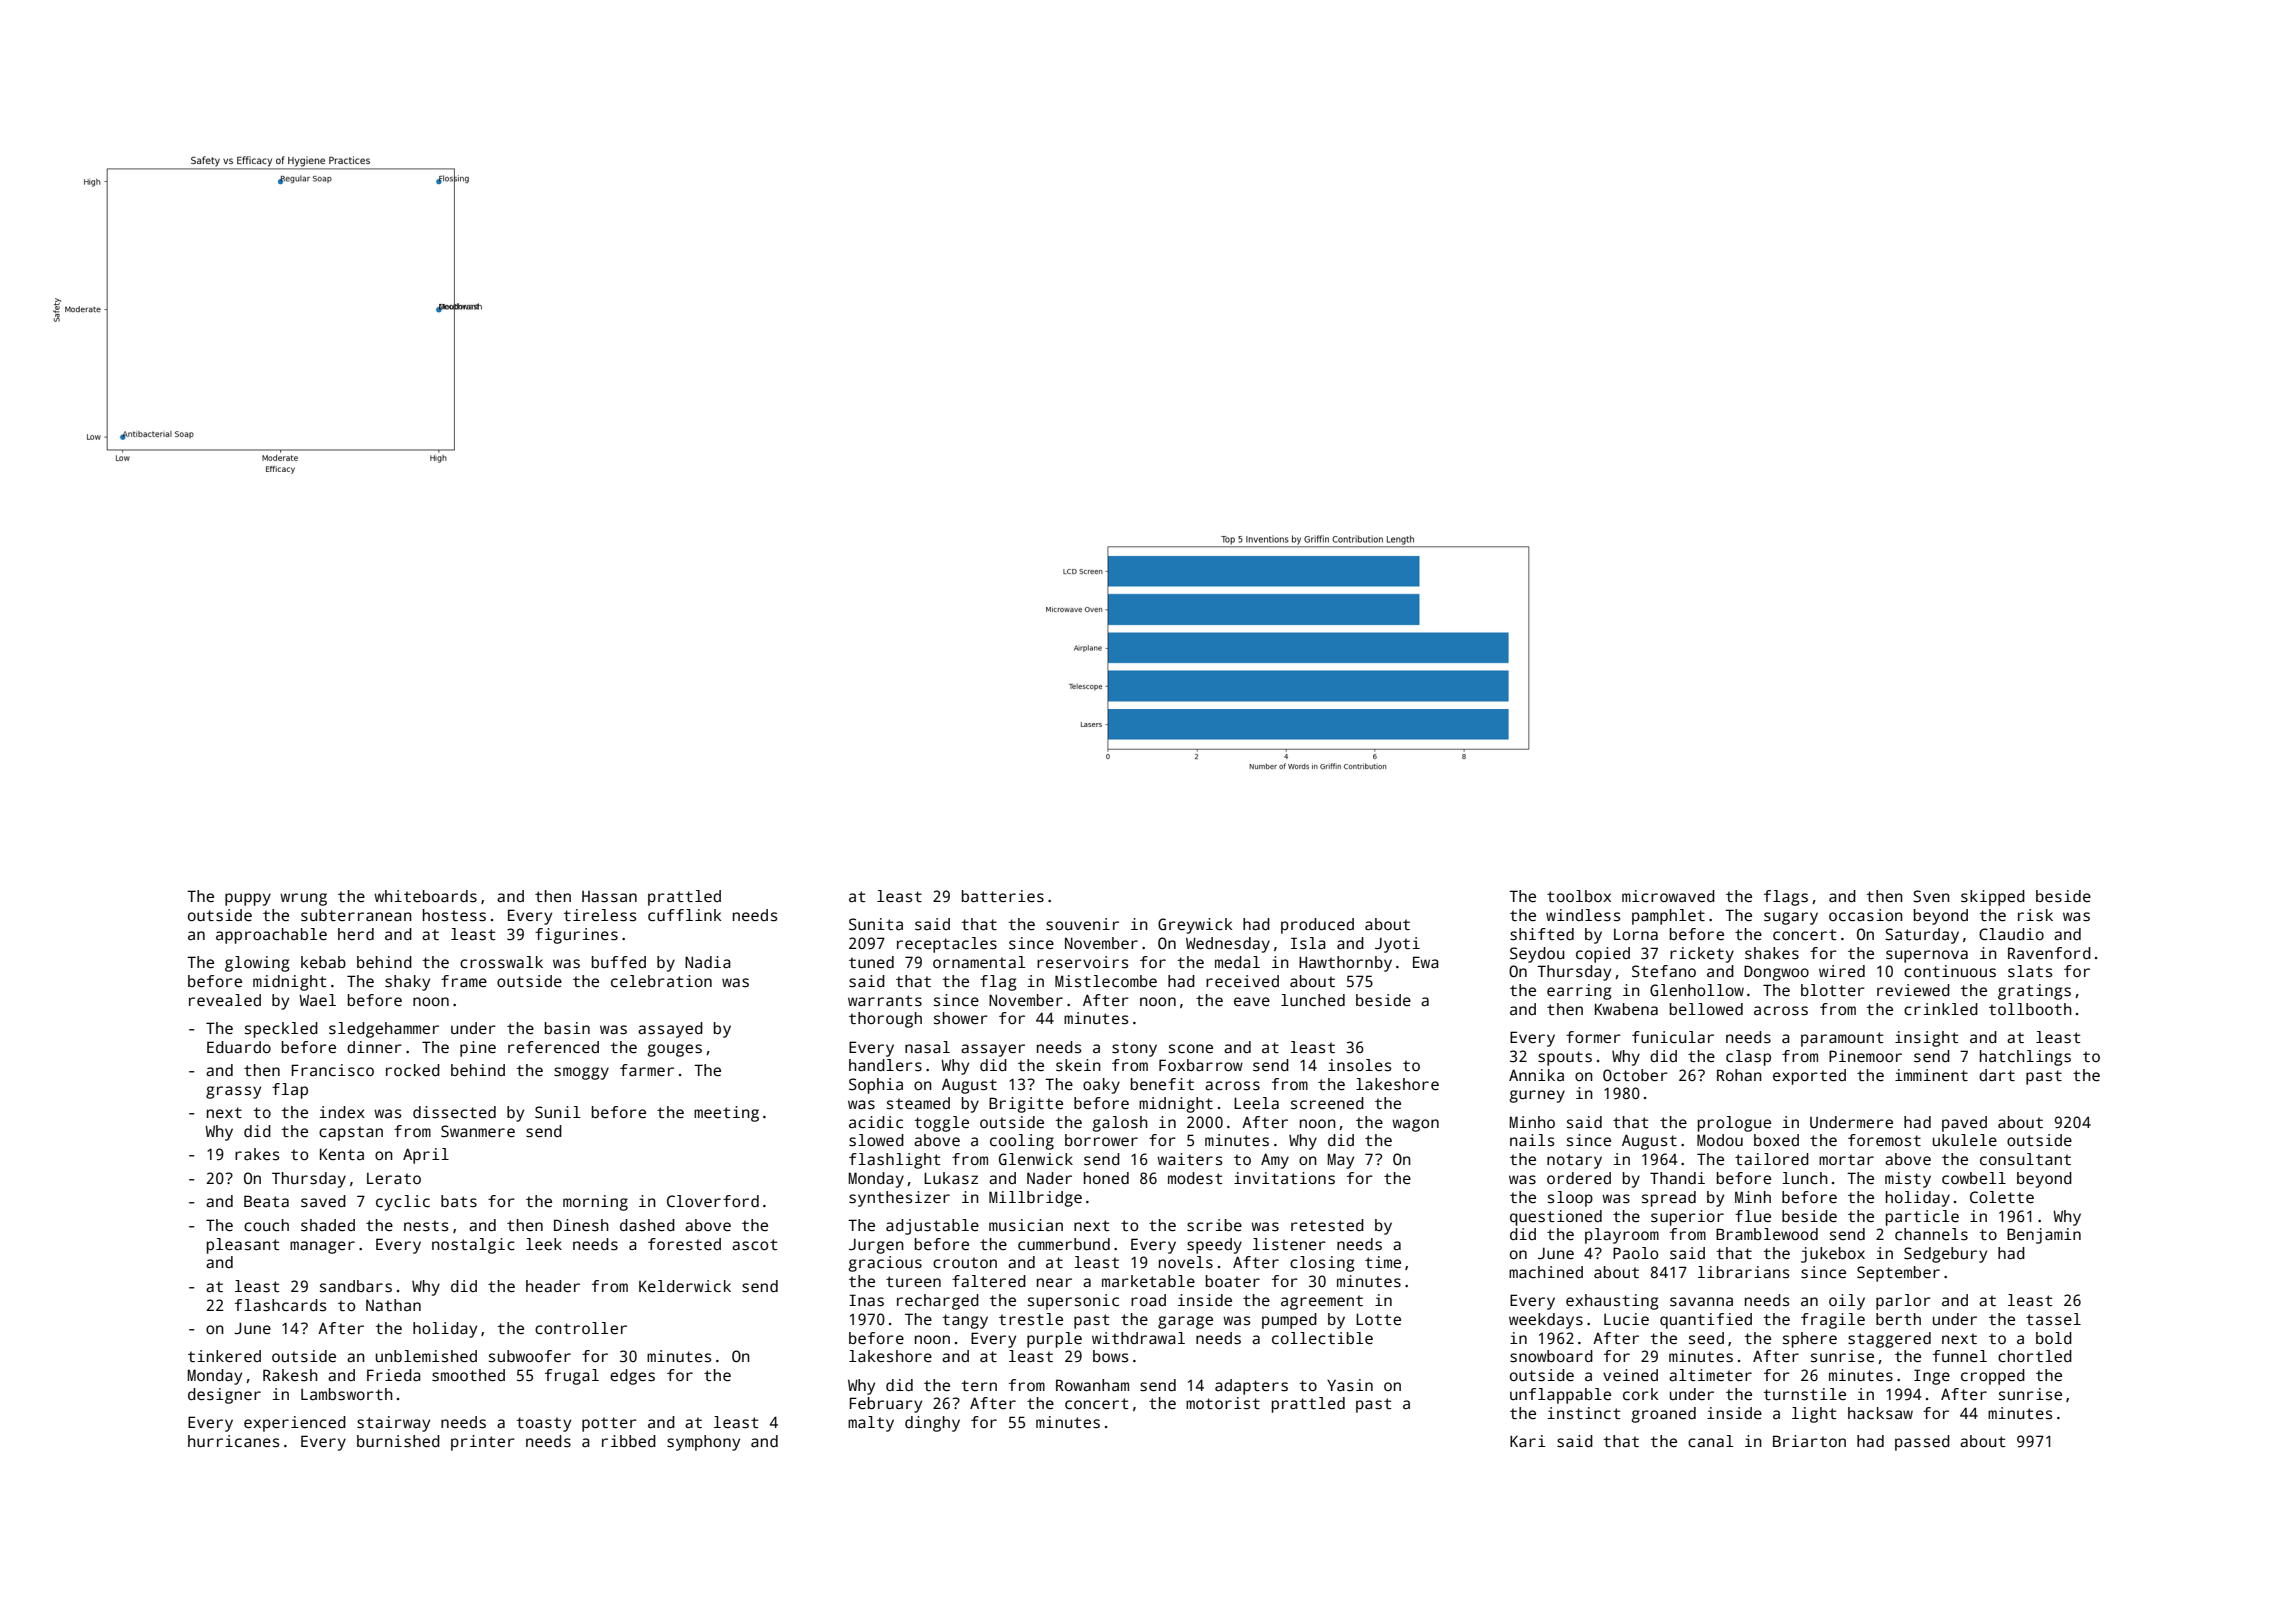 Image resolution: width=2292 pixels, height=1620 pixels. Describe the element at coordinates (1106, 981) in the screenshot. I see `Mistlecombe` at that location.
